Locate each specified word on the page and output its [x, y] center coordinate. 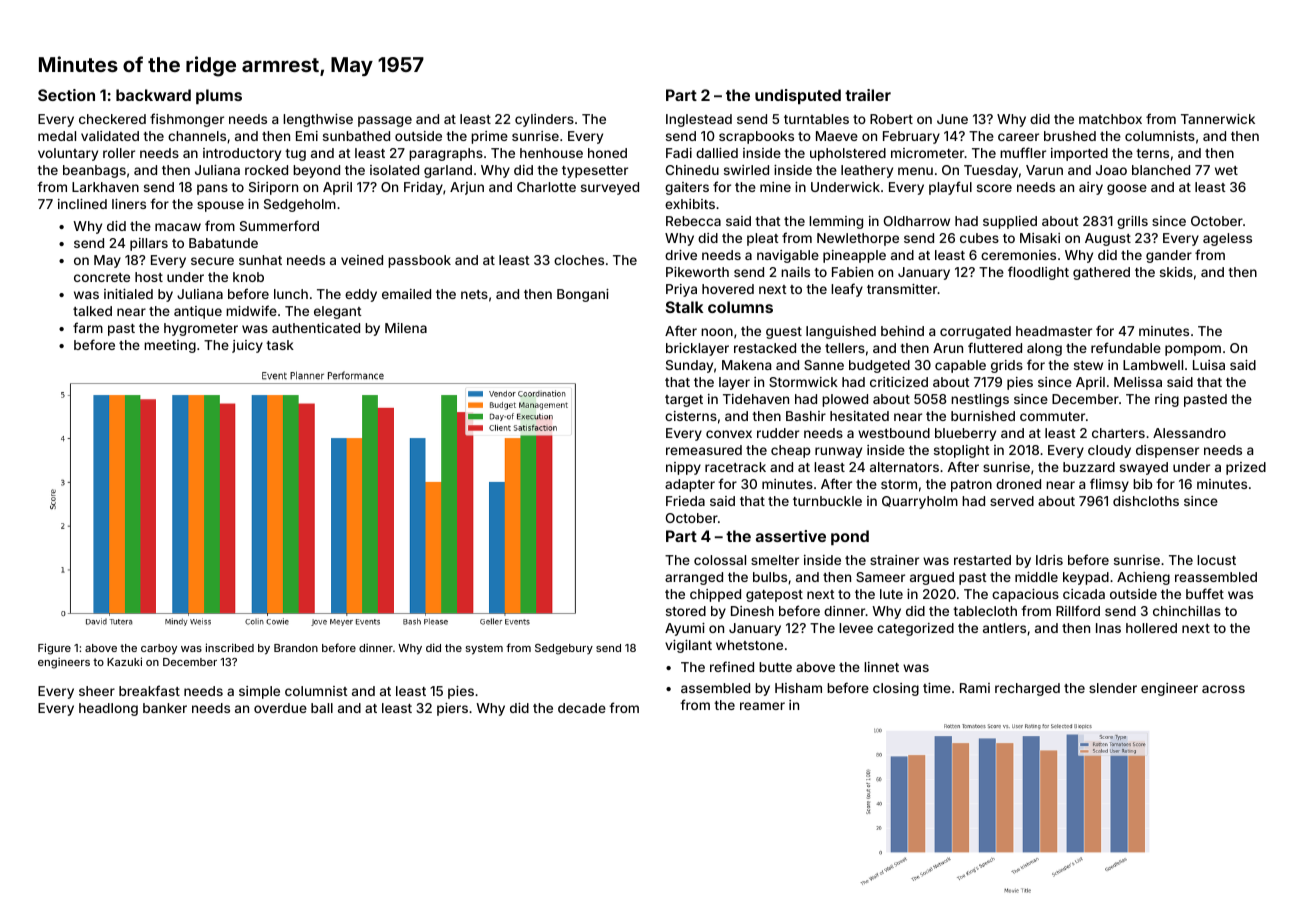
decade [582, 708]
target [684, 401]
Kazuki [124, 661]
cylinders [544, 120]
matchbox [1110, 119]
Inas [1108, 628]
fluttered [995, 347]
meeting [170, 346]
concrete [102, 277]
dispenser [1167, 451]
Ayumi [685, 629]
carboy [159, 649]
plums [219, 96]
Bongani [583, 295]
